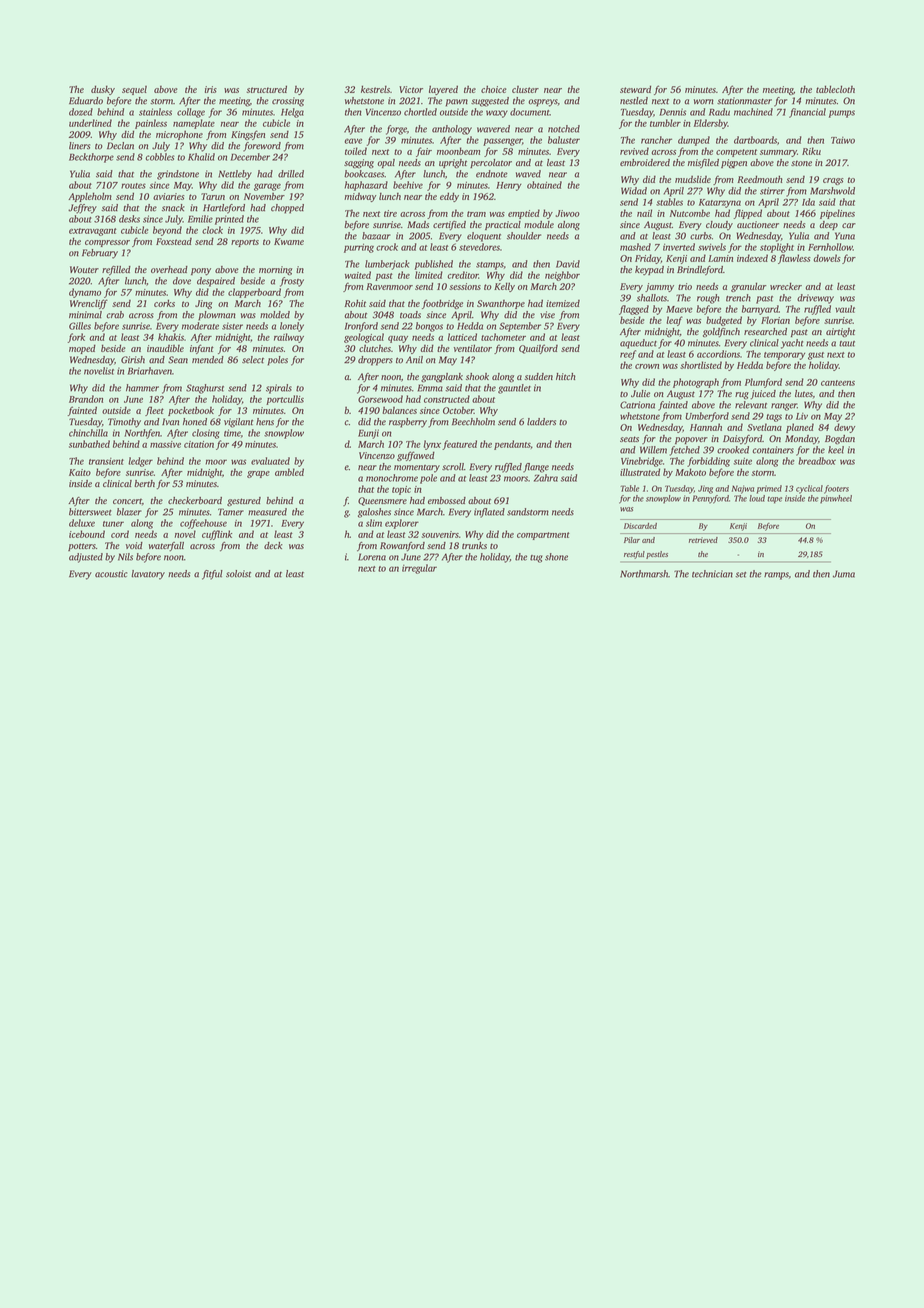  What do you see at coordinates (635, 89) in the screenshot?
I see `steward` at bounding box center [635, 89].
